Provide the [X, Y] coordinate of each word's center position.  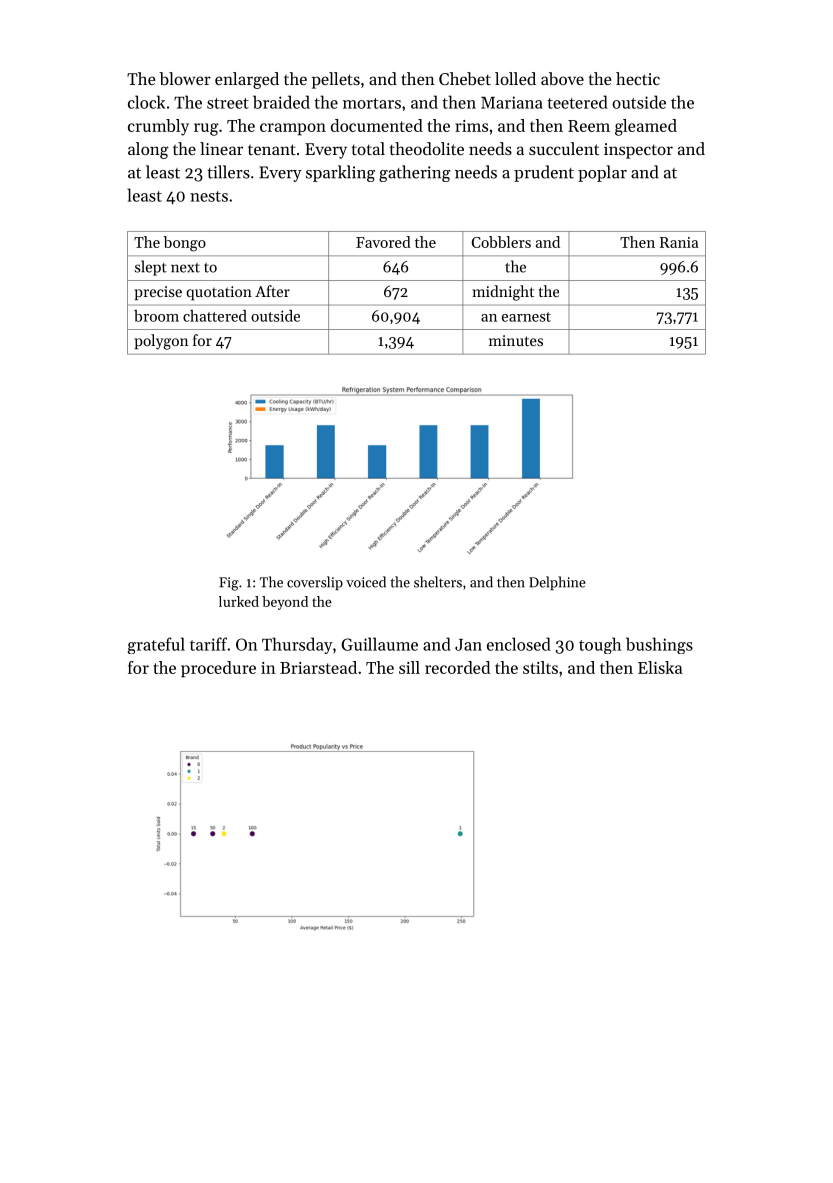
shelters [438, 582]
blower [185, 78]
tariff [208, 644]
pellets [336, 80]
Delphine [557, 583]
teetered [577, 102]
